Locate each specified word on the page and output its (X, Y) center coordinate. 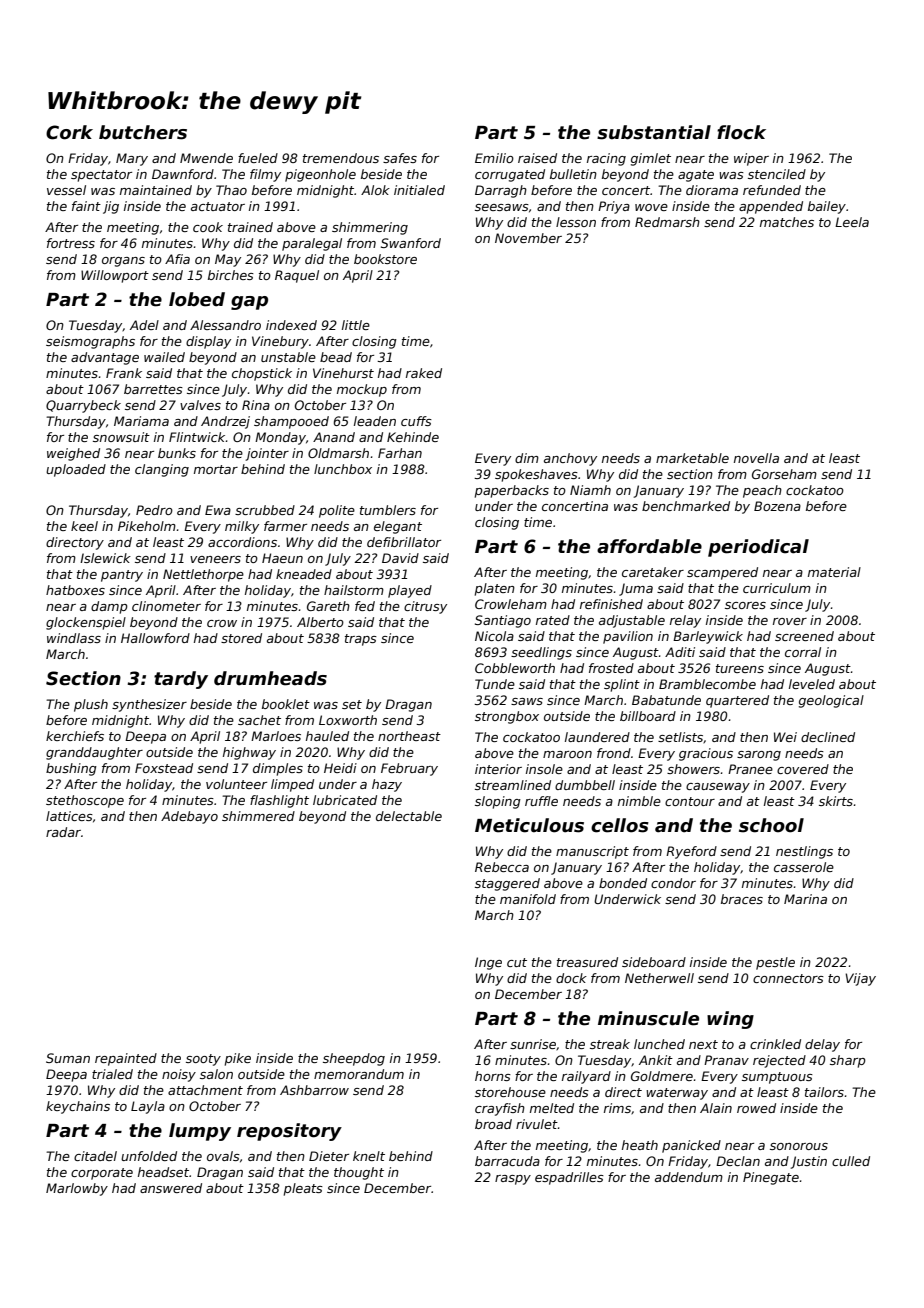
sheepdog (354, 1059)
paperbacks (512, 491)
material (834, 572)
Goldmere (662, 1076)
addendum (689, 1177)
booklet (286, 704)
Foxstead (164, 768)
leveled (812, 684)
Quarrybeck (83, 406)
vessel (66, 190)
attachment (205, 1090)
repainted (126, 1059)
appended (771, 207)
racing (606, 159)
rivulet (537, 1124)
